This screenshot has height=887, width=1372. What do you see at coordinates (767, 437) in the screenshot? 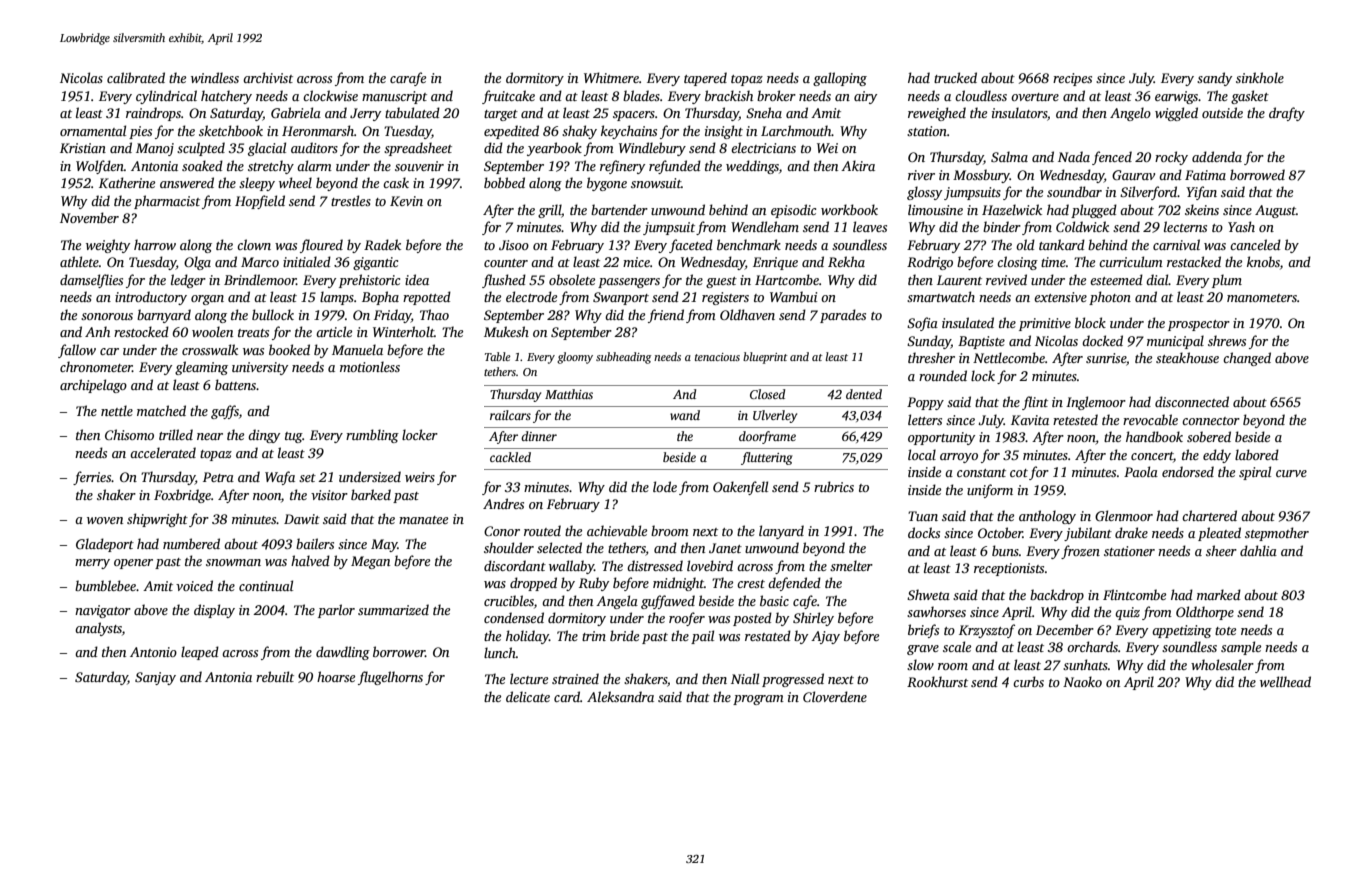
I see `doorframe` at bounding box center [767, 437].
